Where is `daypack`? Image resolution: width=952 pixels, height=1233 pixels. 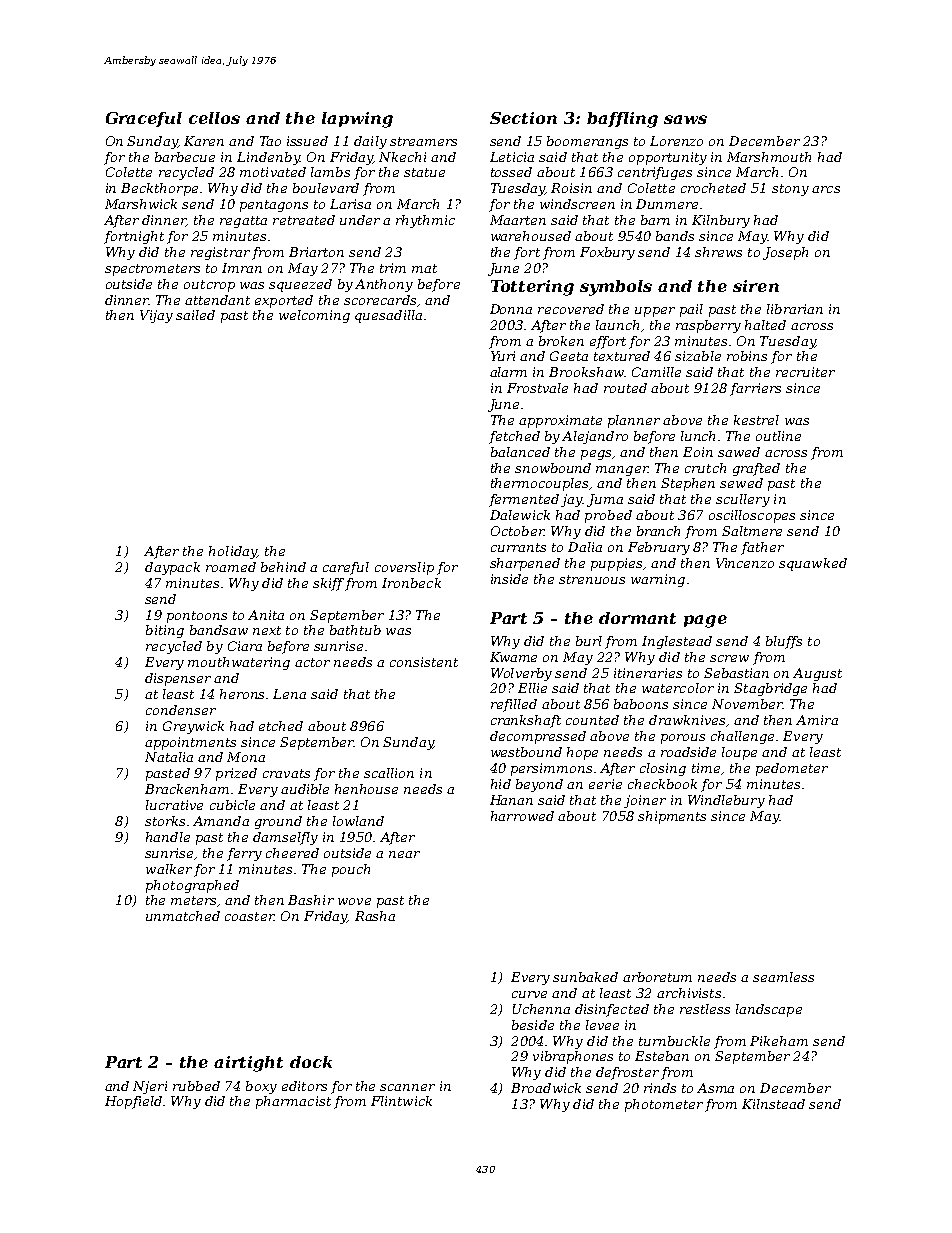 daypack is located at coordinates (172, 568).
